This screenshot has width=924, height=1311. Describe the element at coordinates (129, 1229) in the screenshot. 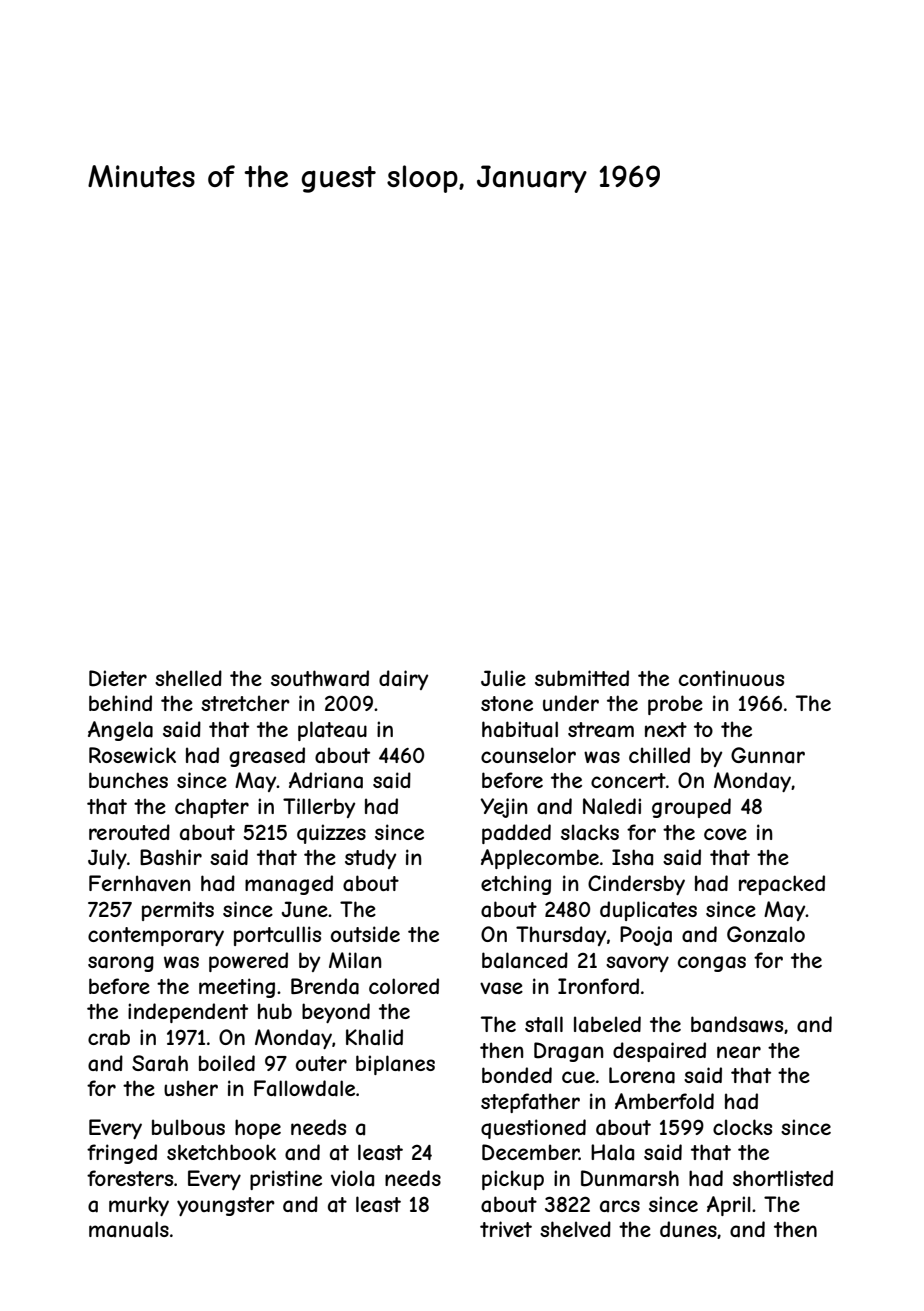

I see `manuals` at that location.
